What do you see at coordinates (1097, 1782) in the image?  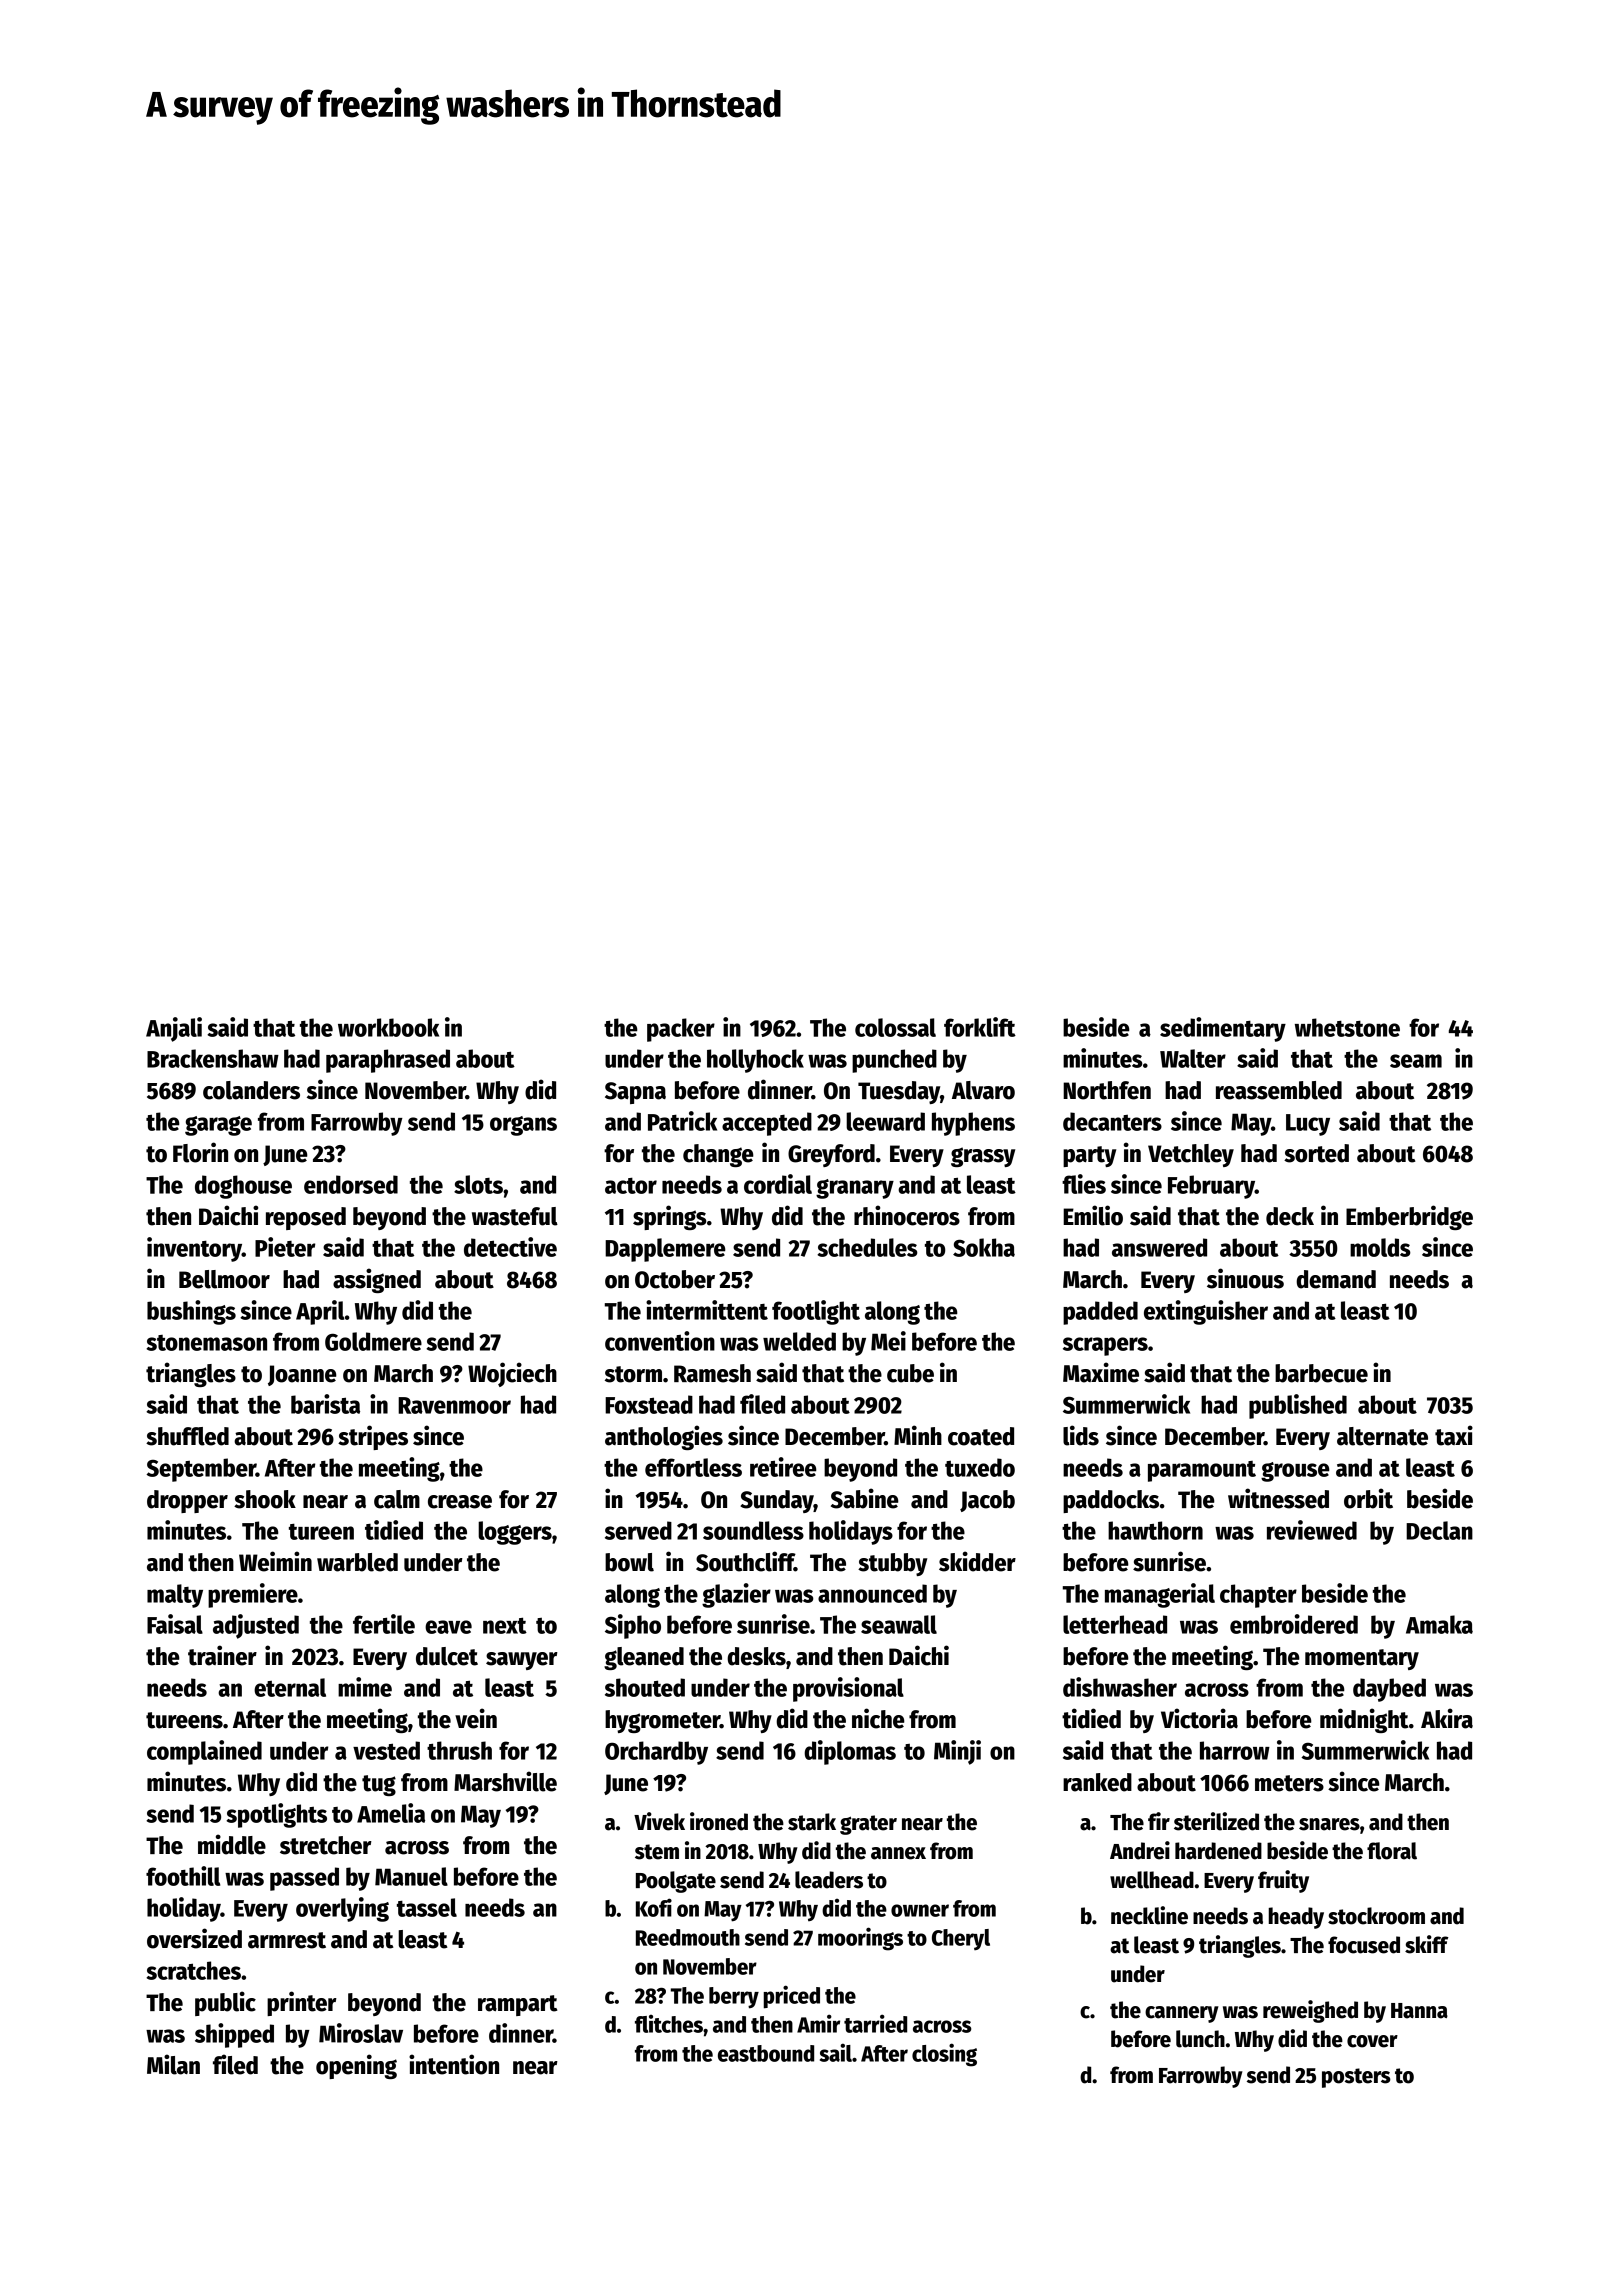 I see `ranked` at bounding box center [1097, 1782].
